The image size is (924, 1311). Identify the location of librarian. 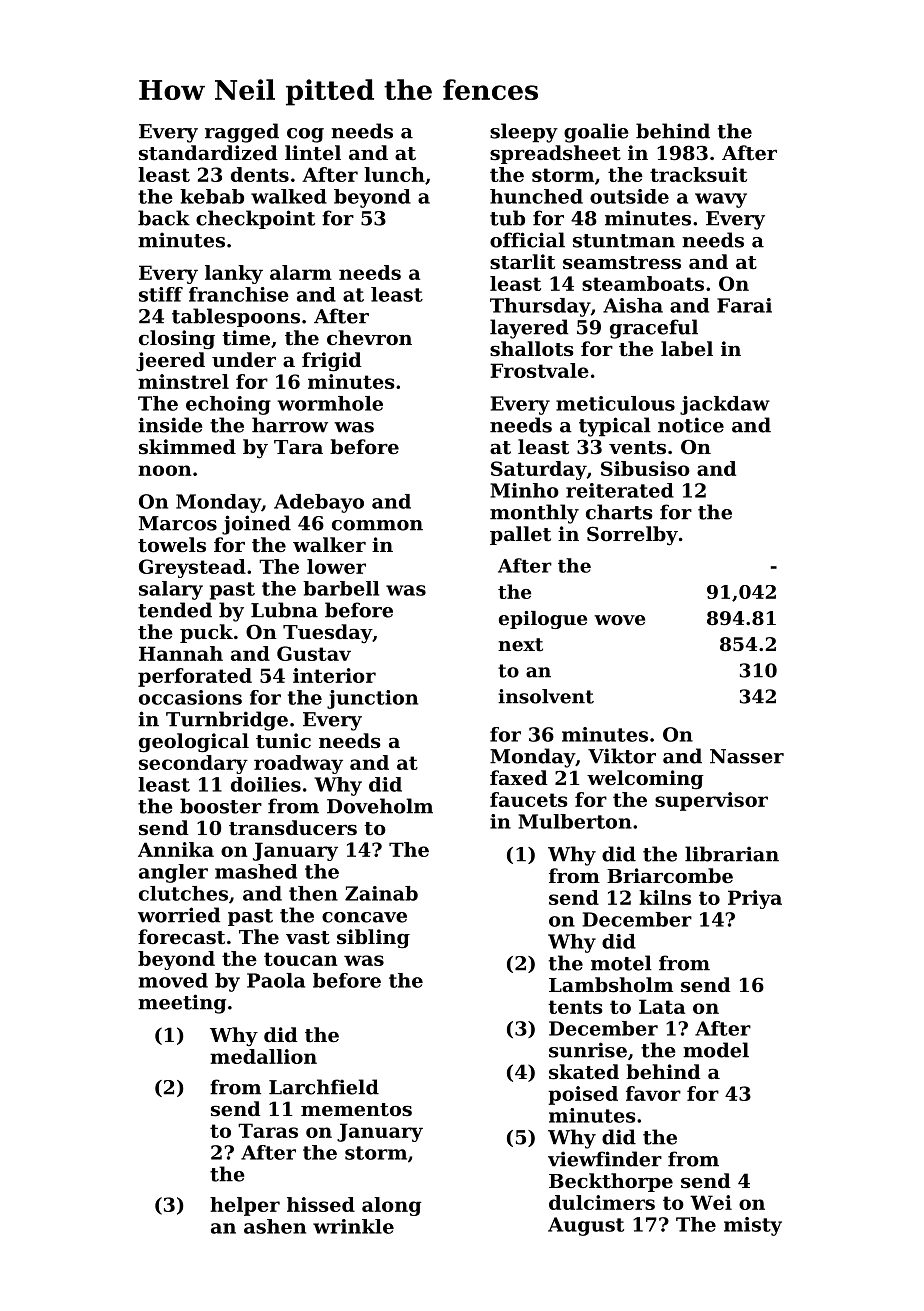
(732, 854).
